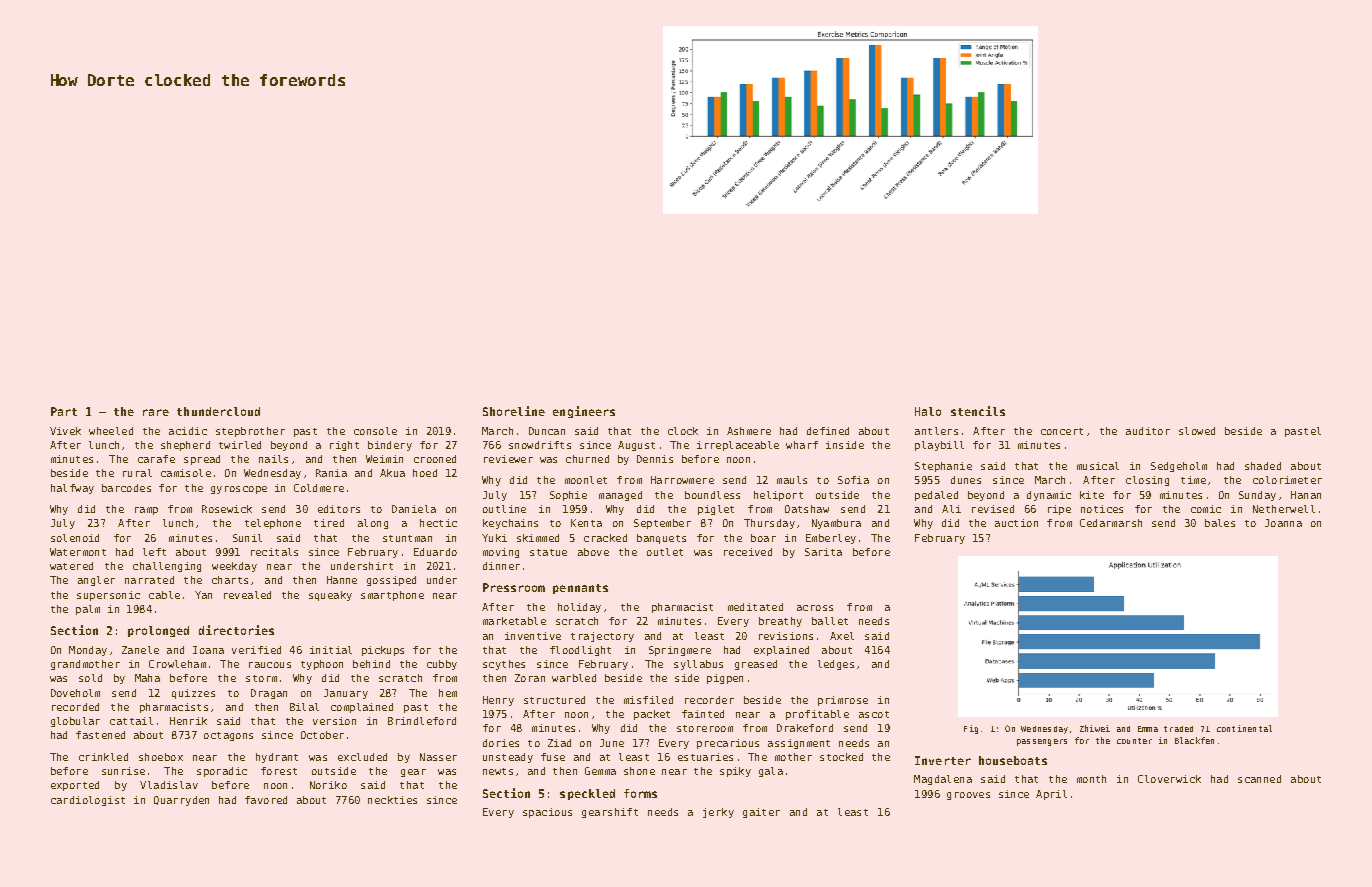 The image size is (1372, 887). I want to click on version, so click(334, 721).
